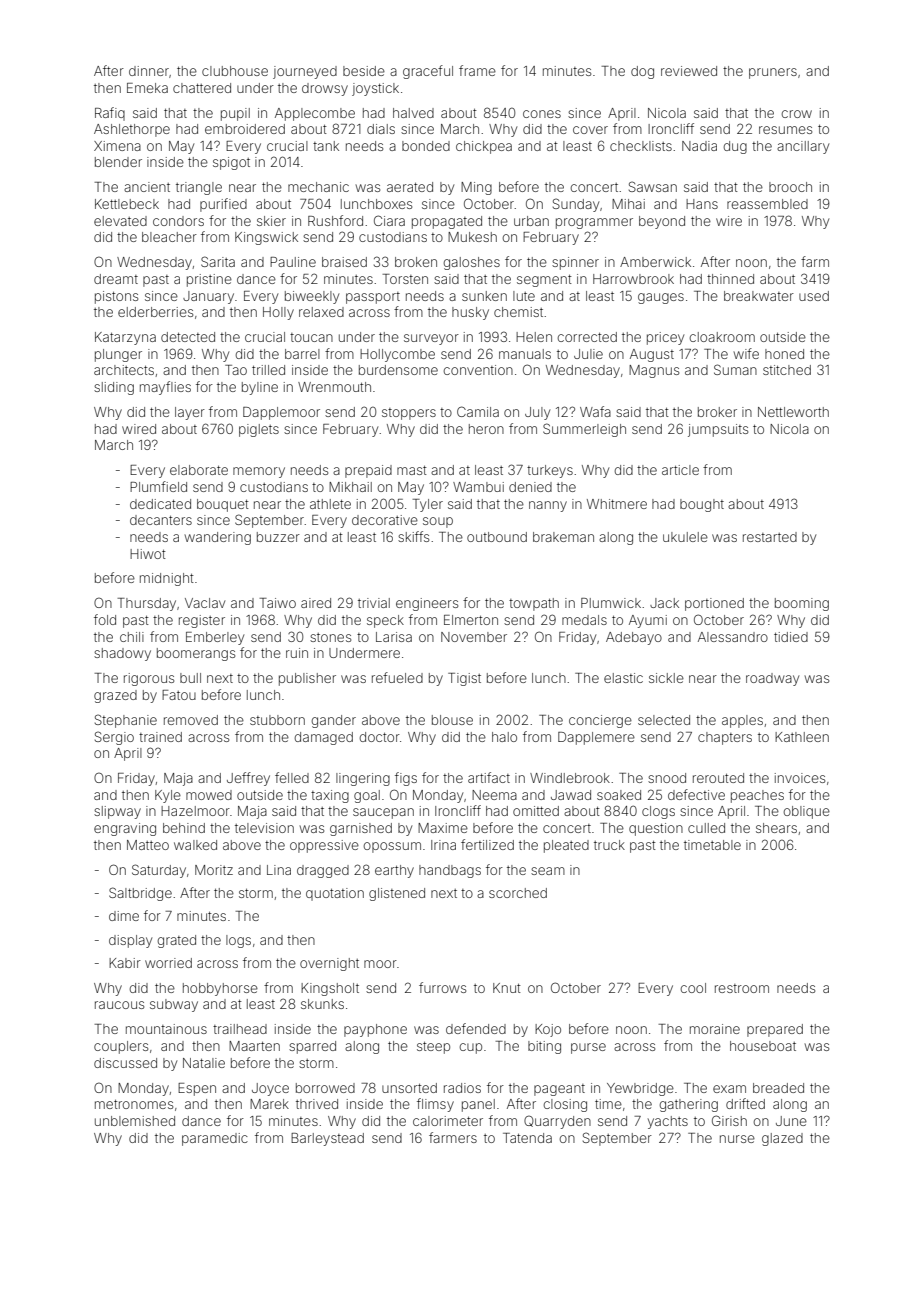 Image resolution: width=924 pixels, height=1308 pixels. Describe the element at coordinates (188, 337) in the screenshot. I see `detected` at that location.
